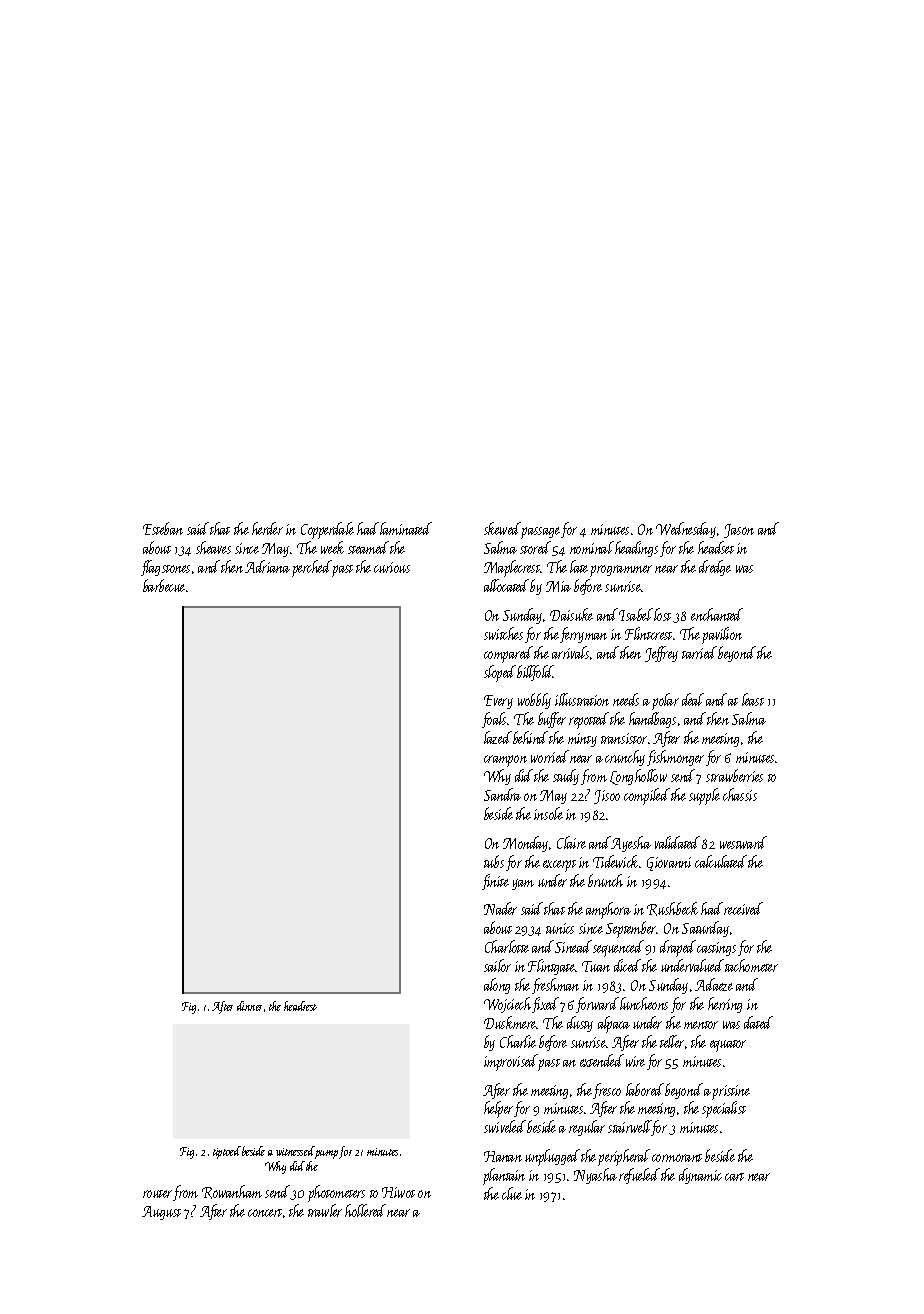 Image resolution: width=924 pixels, height=1314 pixels. Describe the element at coordinates (265, 1213) in the screenshot. I see `concert` at that location.
